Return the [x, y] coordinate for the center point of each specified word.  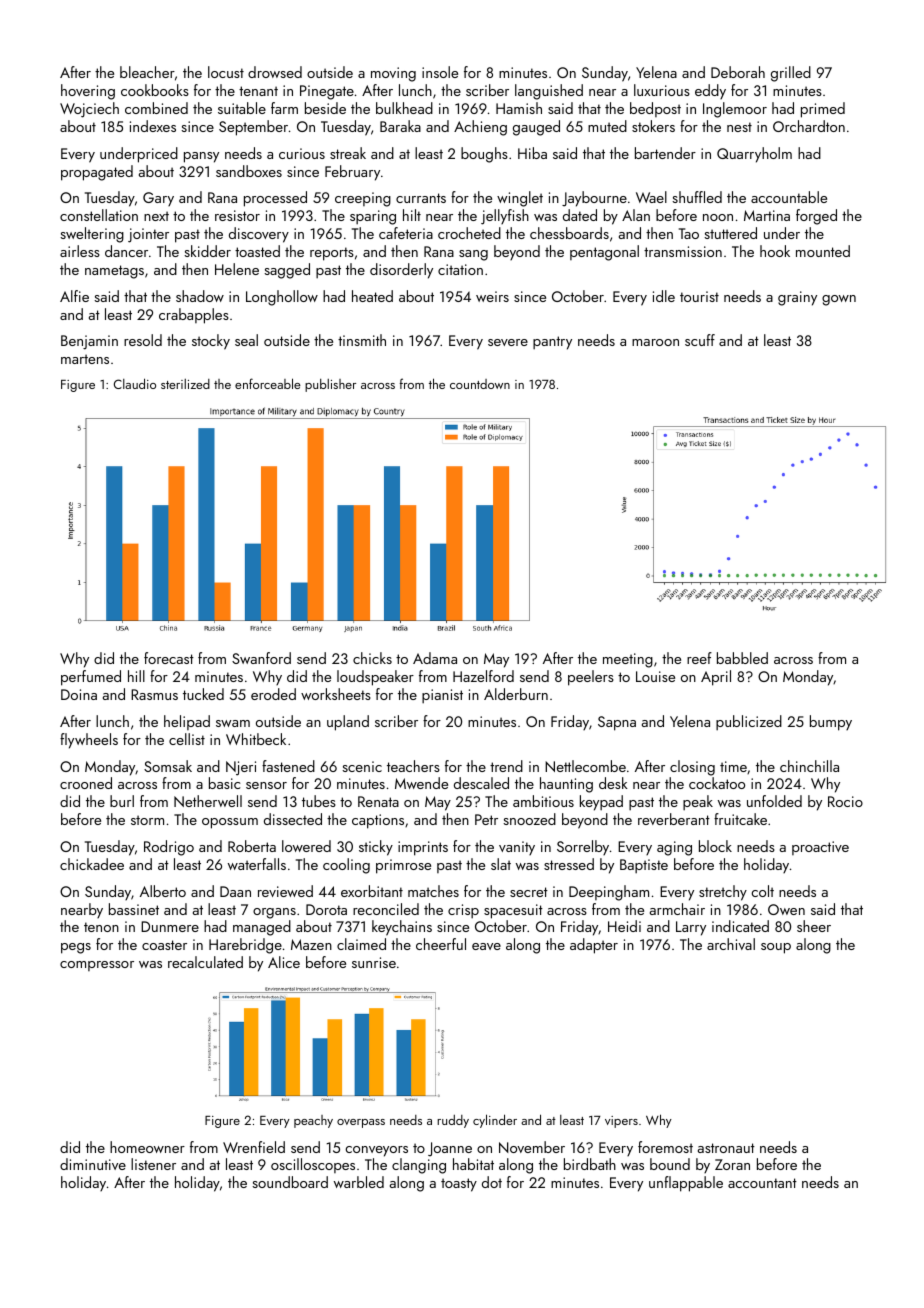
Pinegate [327, 92]
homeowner [147, 1147]
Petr [486, 819]
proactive [820, 848]
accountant [762, 1183]
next [156, 216]
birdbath [590, 1164]
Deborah [738, 72]
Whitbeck [256, 739]
